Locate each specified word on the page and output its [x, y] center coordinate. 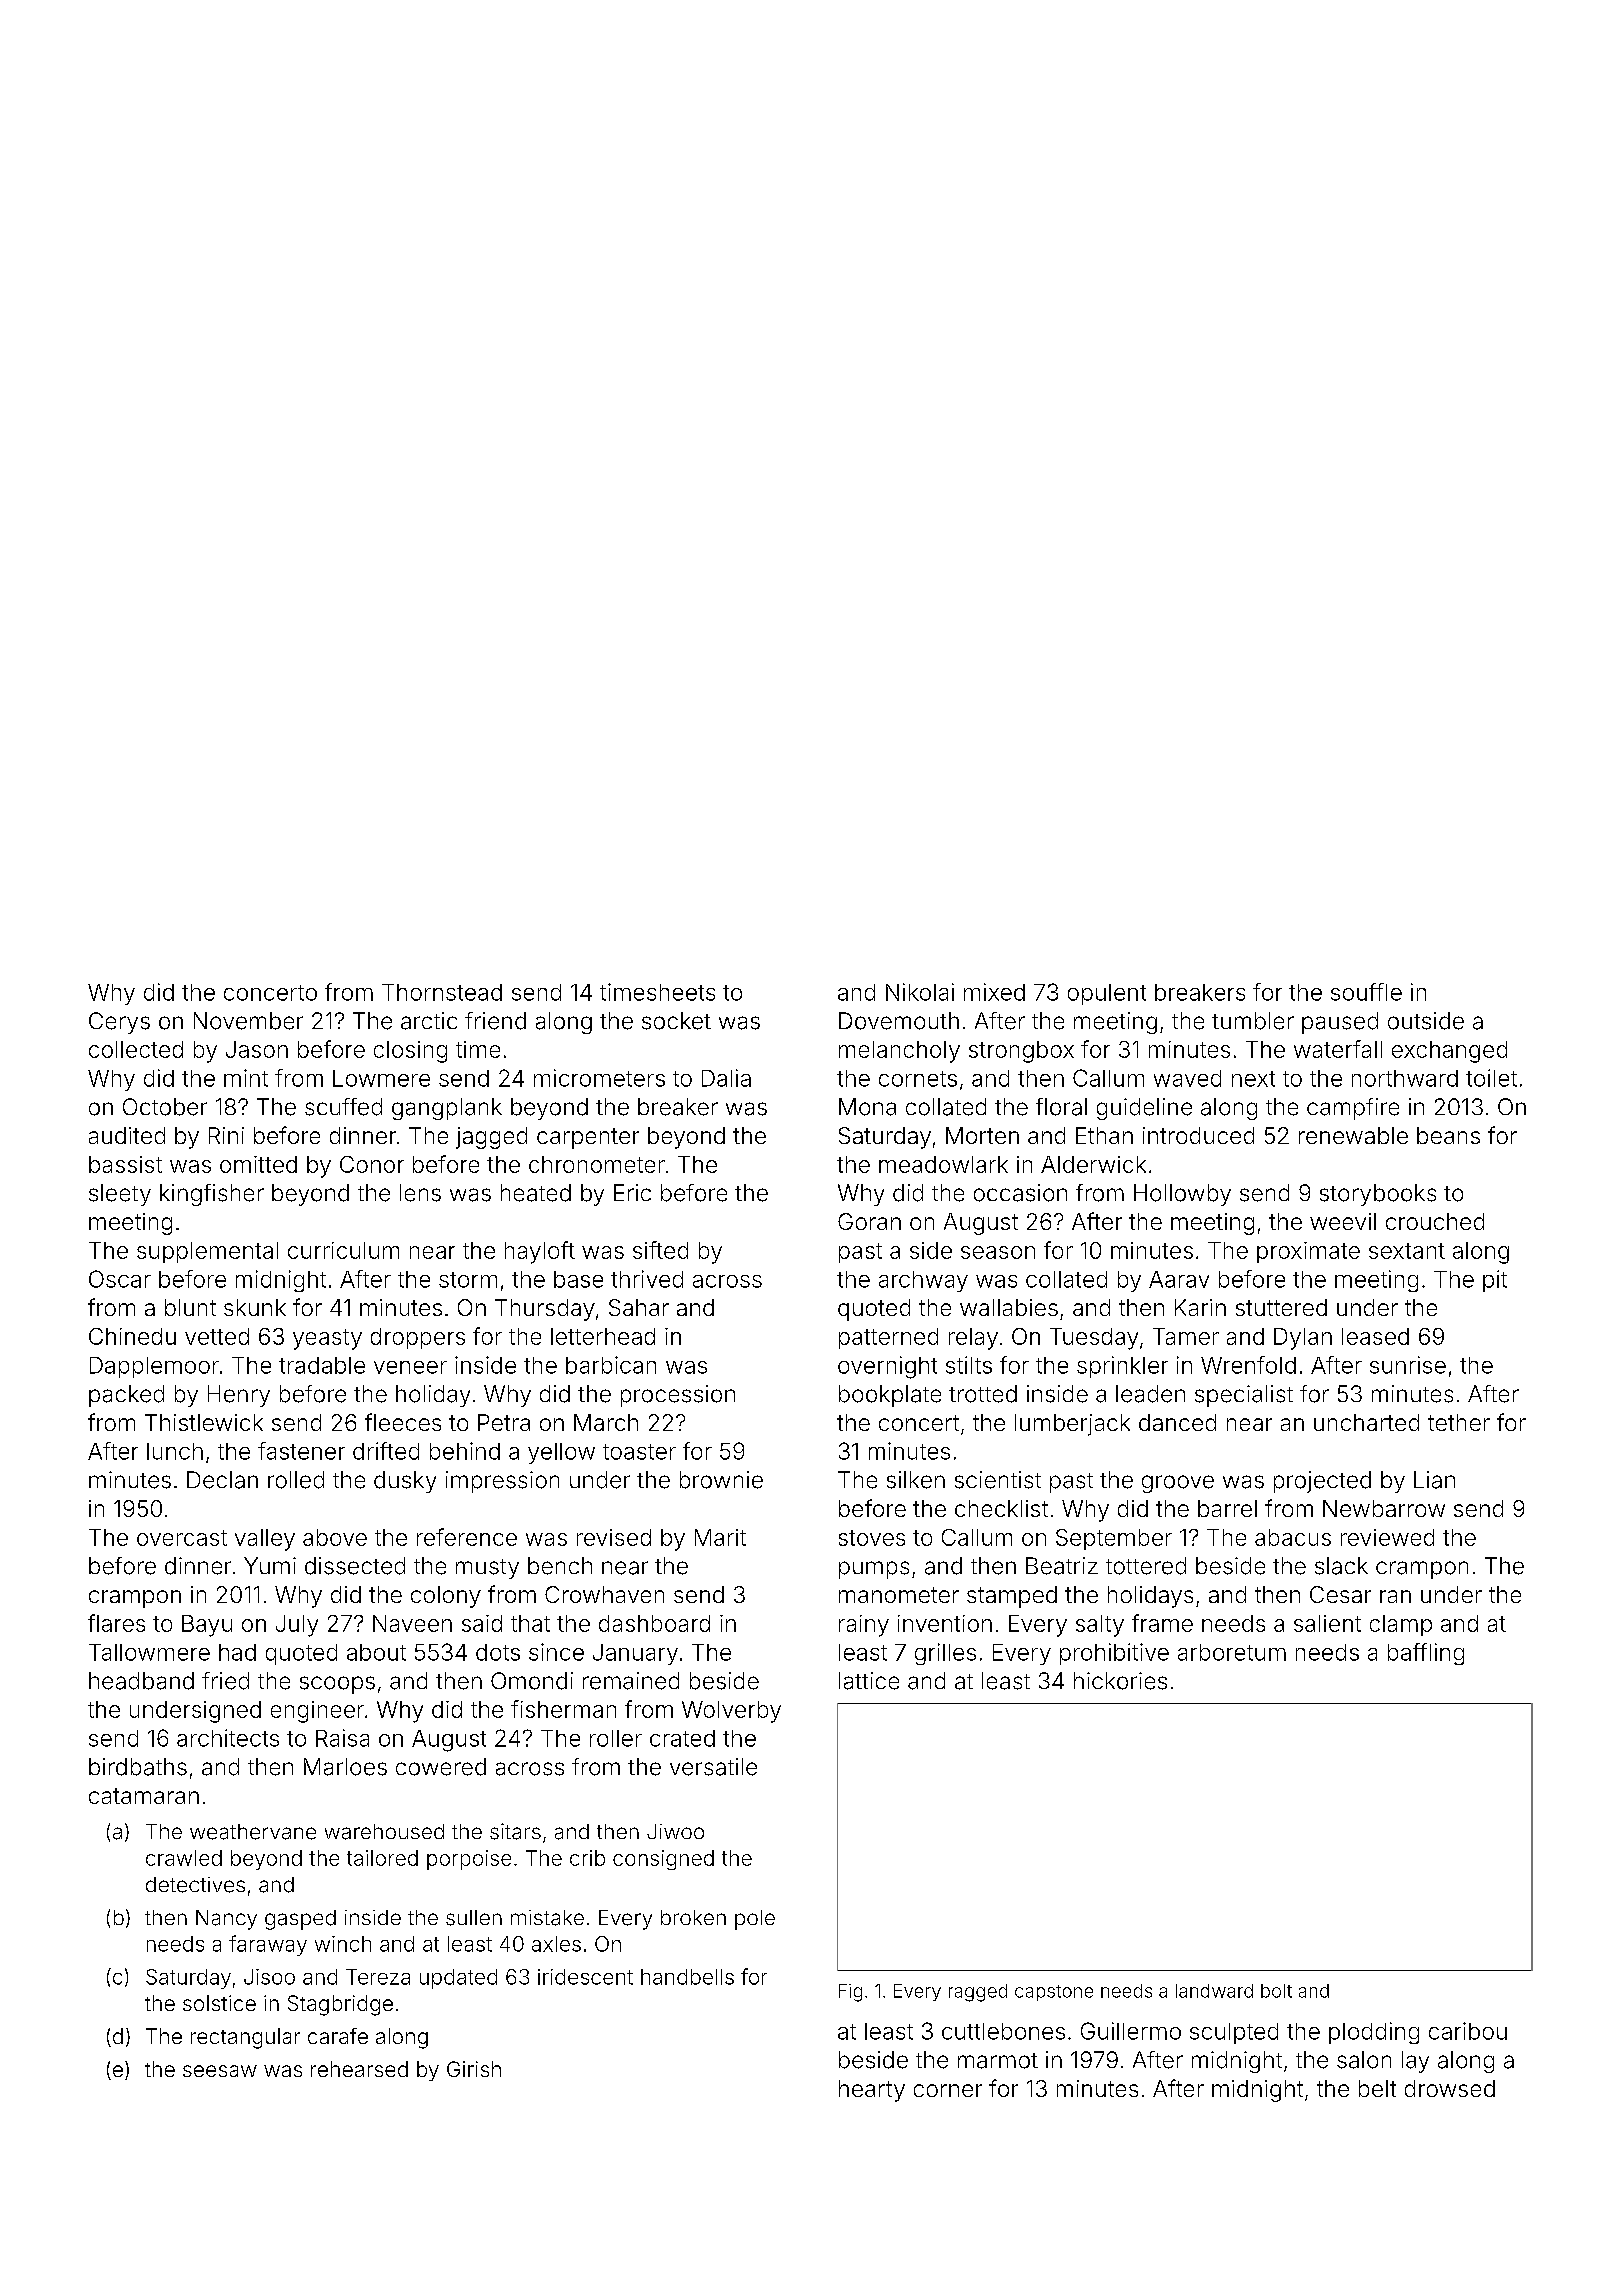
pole [755, 1920]
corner [948, 2090]
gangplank [447, 1109]
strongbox [1021, 1052]
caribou [1468, 2031]
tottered [1146, 1566]
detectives [195, 1885]
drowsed [1450, 2088]
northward [1405, 1078]
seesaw [220, 2071]
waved [1187, 1078]
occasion [1020, 1193]
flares [116, 1623]
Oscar [120, 1279]
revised [614, 1537]
